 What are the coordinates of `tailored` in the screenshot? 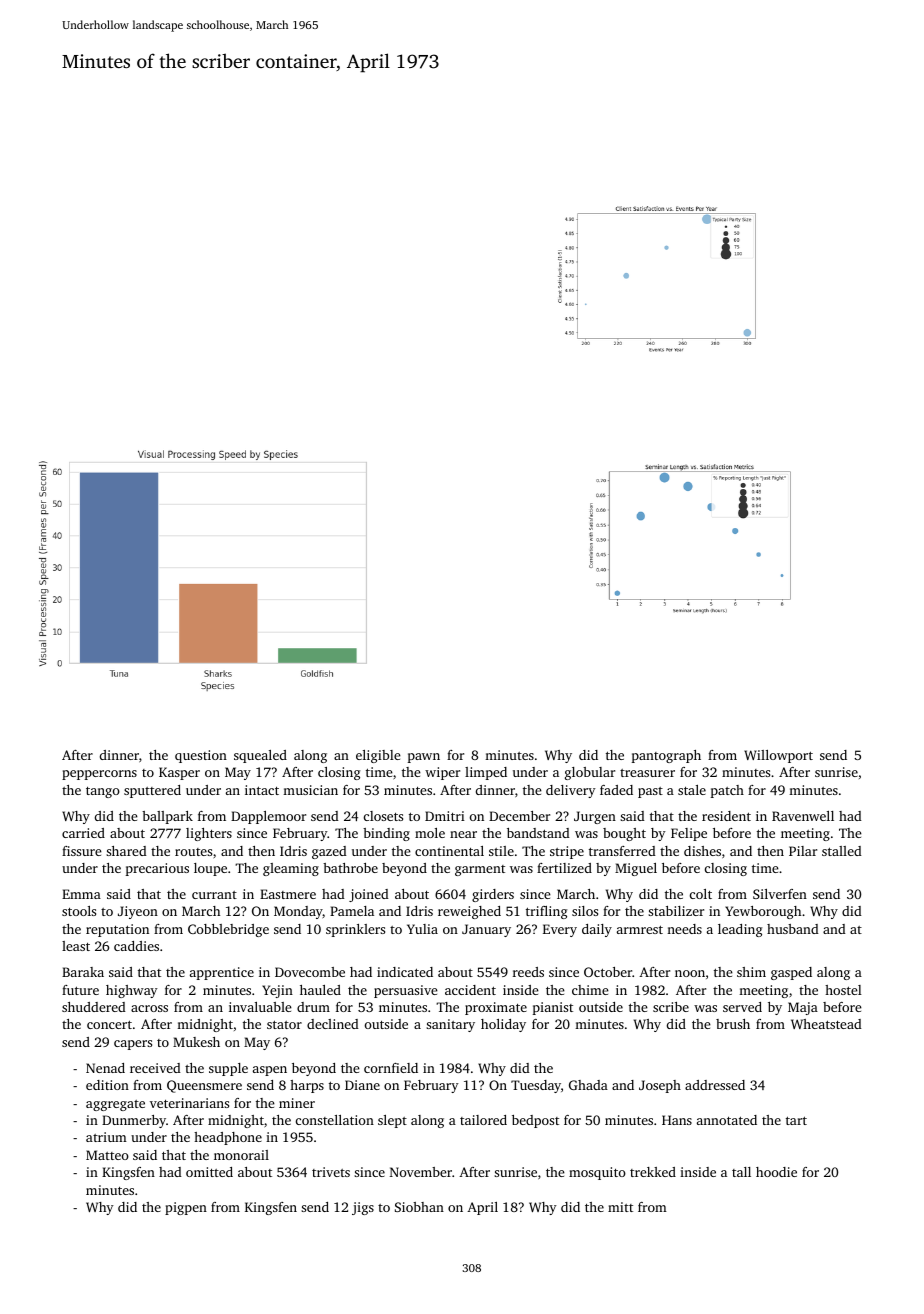 It's located at (483, 1120).
